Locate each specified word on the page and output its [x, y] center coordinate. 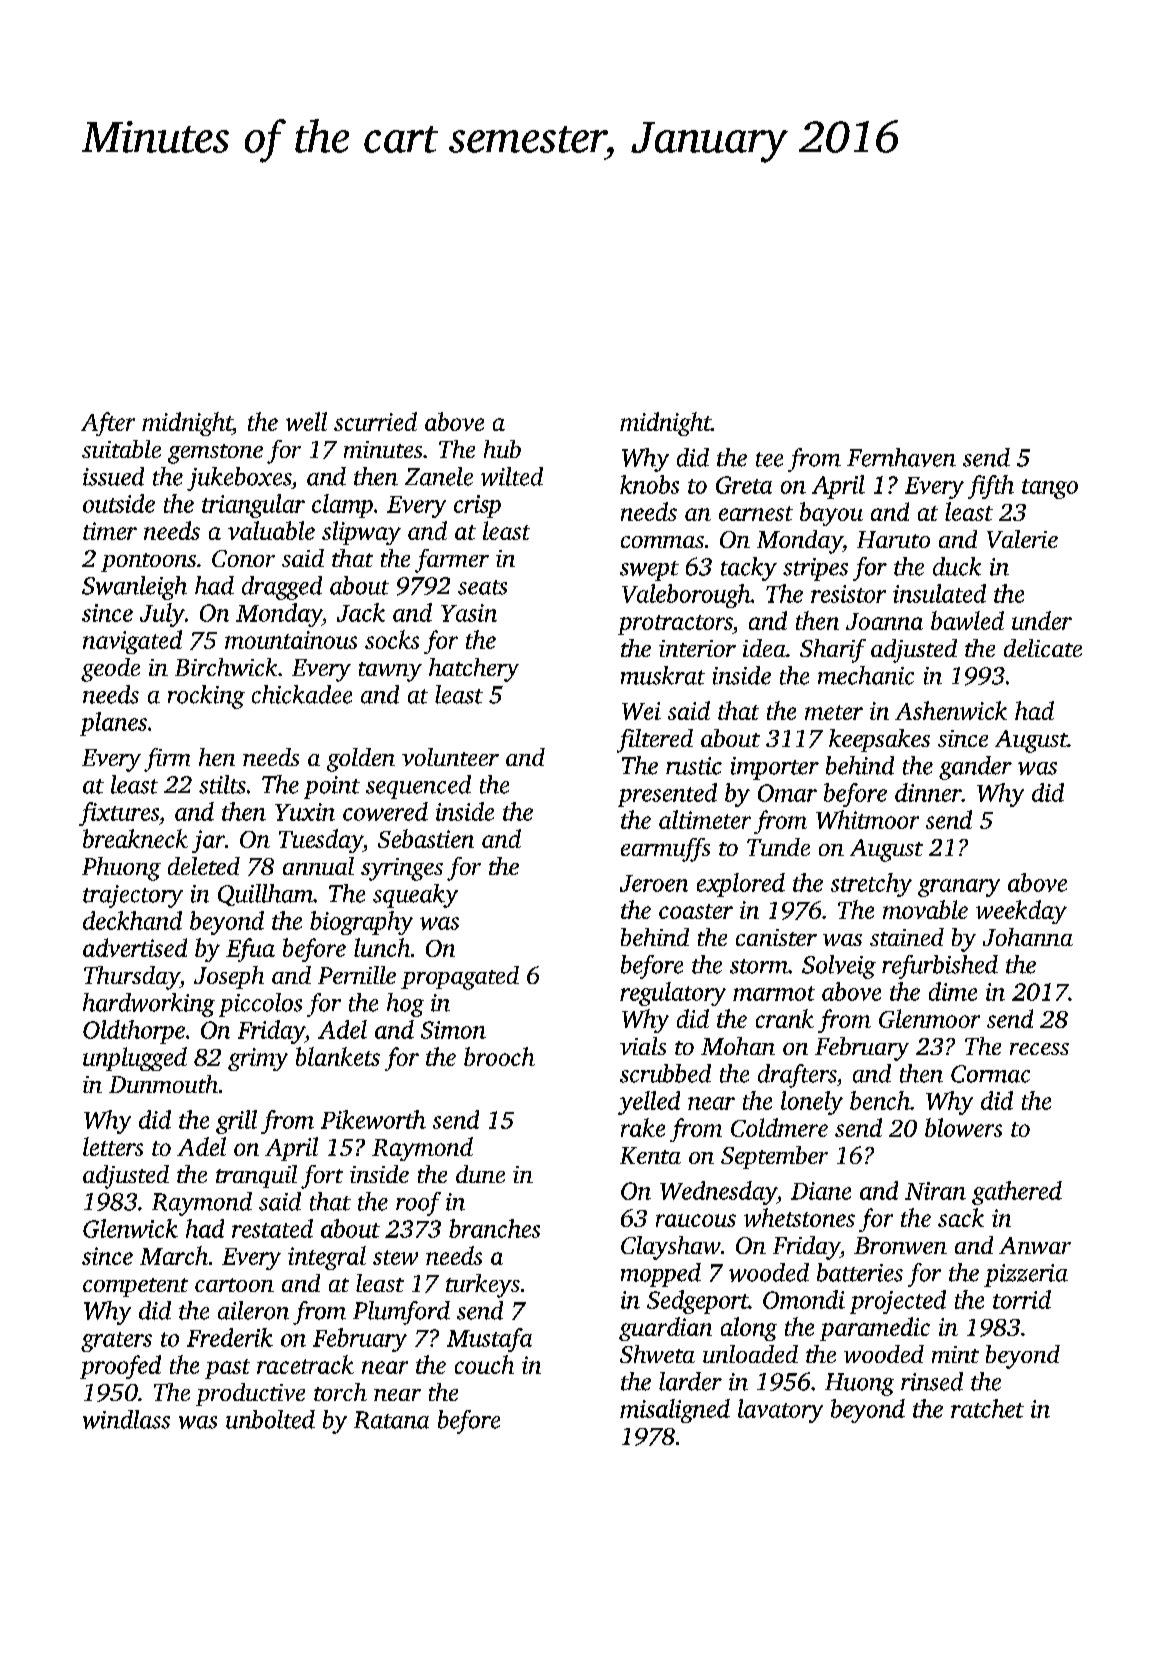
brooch [499, 1056]
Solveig [839, 967]
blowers [963, 1127]
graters [116, 1342]
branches [494, 1228]
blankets [338, 1056]
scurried [375, 421]
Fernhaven [901, 457]
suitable [121, 449]
